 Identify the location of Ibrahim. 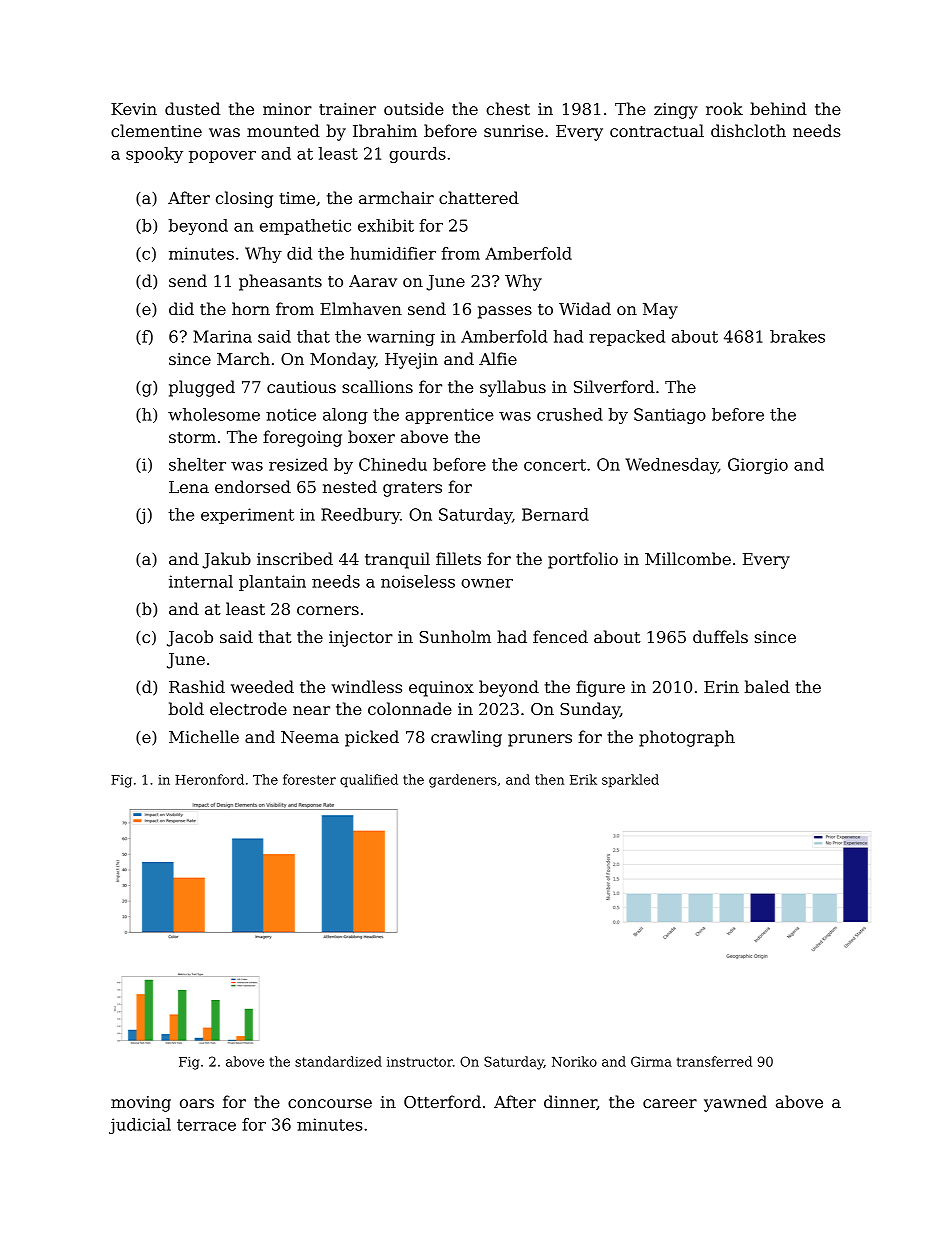
(385, 130).
